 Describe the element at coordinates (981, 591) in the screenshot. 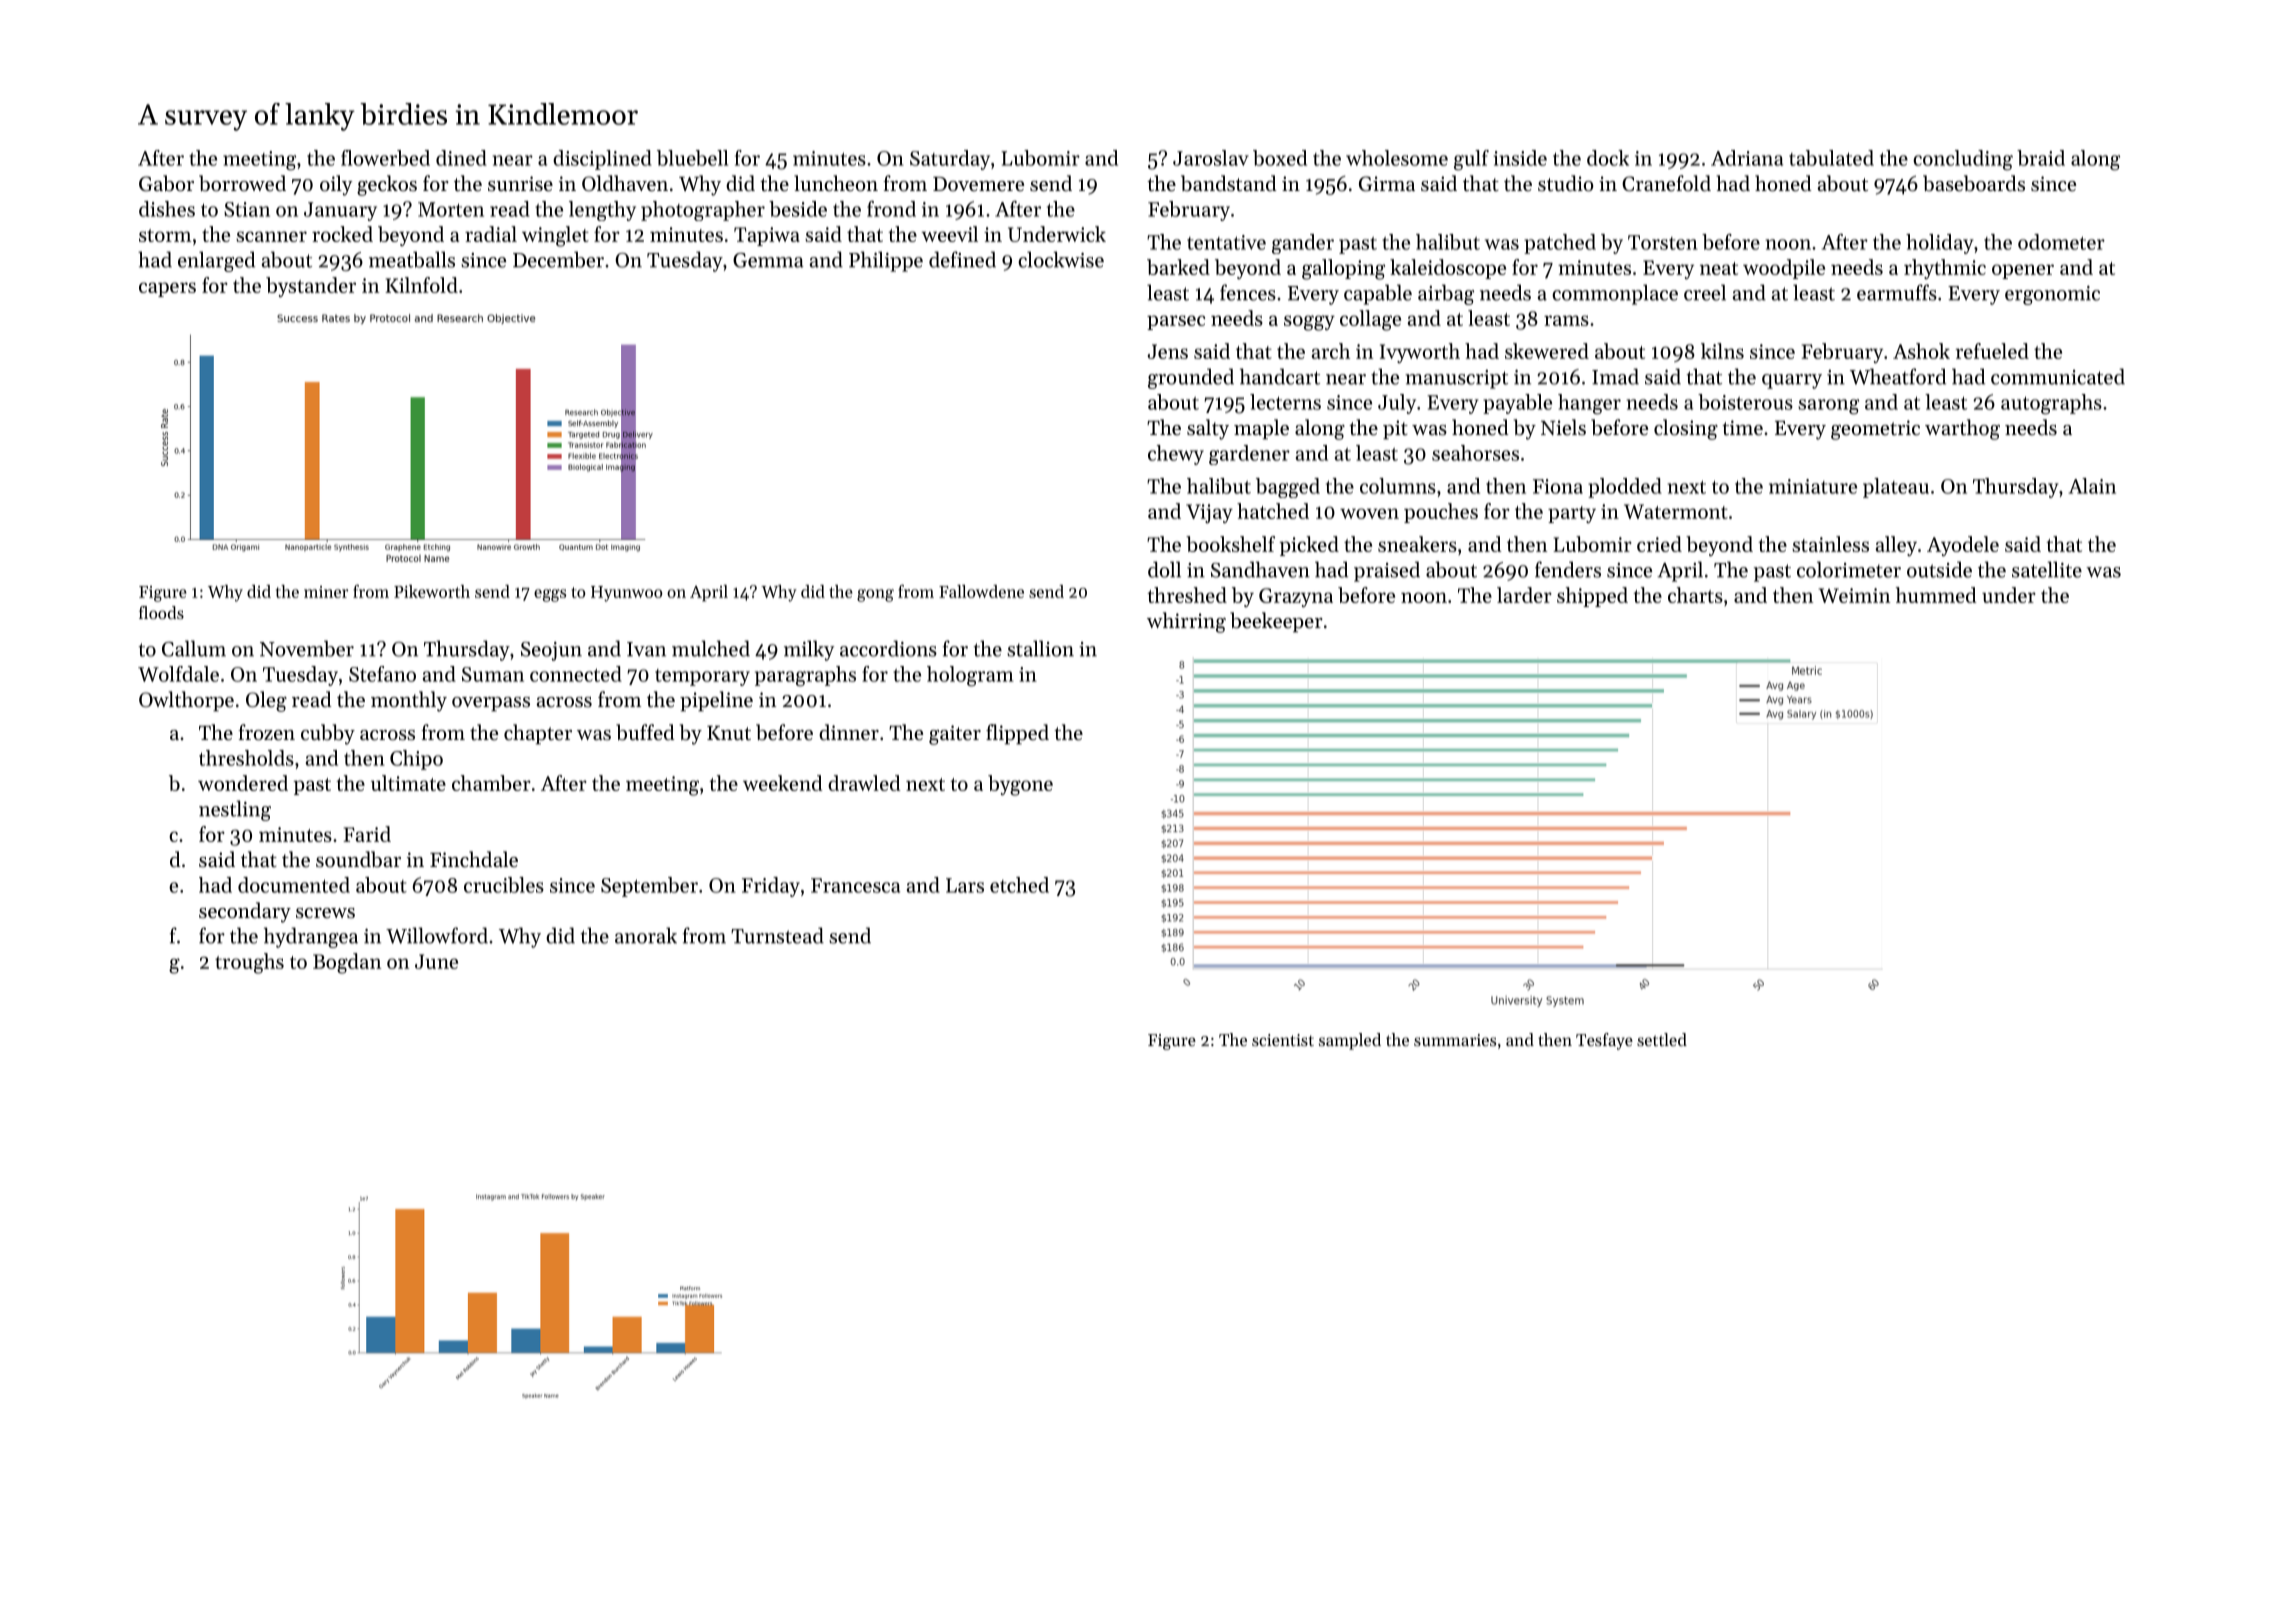

I see `Fallowdene` at that location.
